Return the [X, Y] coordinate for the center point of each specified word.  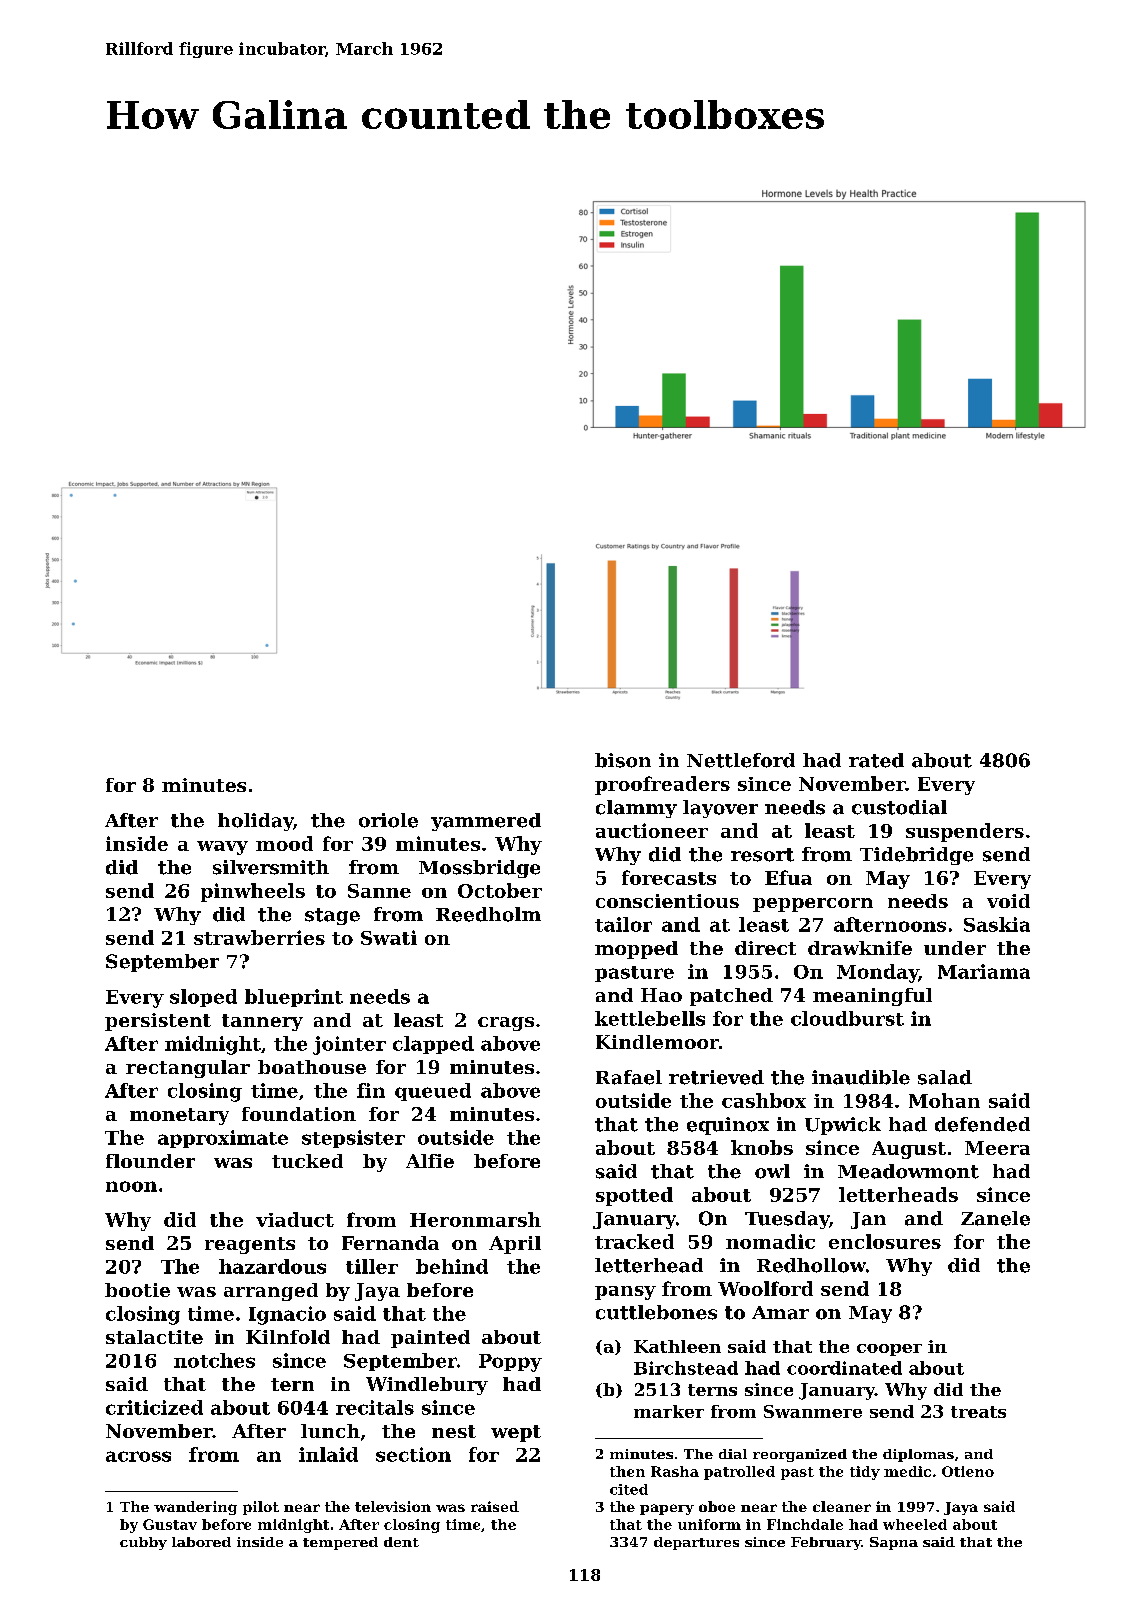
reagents [250, 1245]
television [393, 1506]
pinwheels [253, 892]
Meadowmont [908, 1171]
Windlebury [427, 1386]
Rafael [629, 1077]
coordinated [844, 1368]
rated [876, 760]
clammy [636, 809]
